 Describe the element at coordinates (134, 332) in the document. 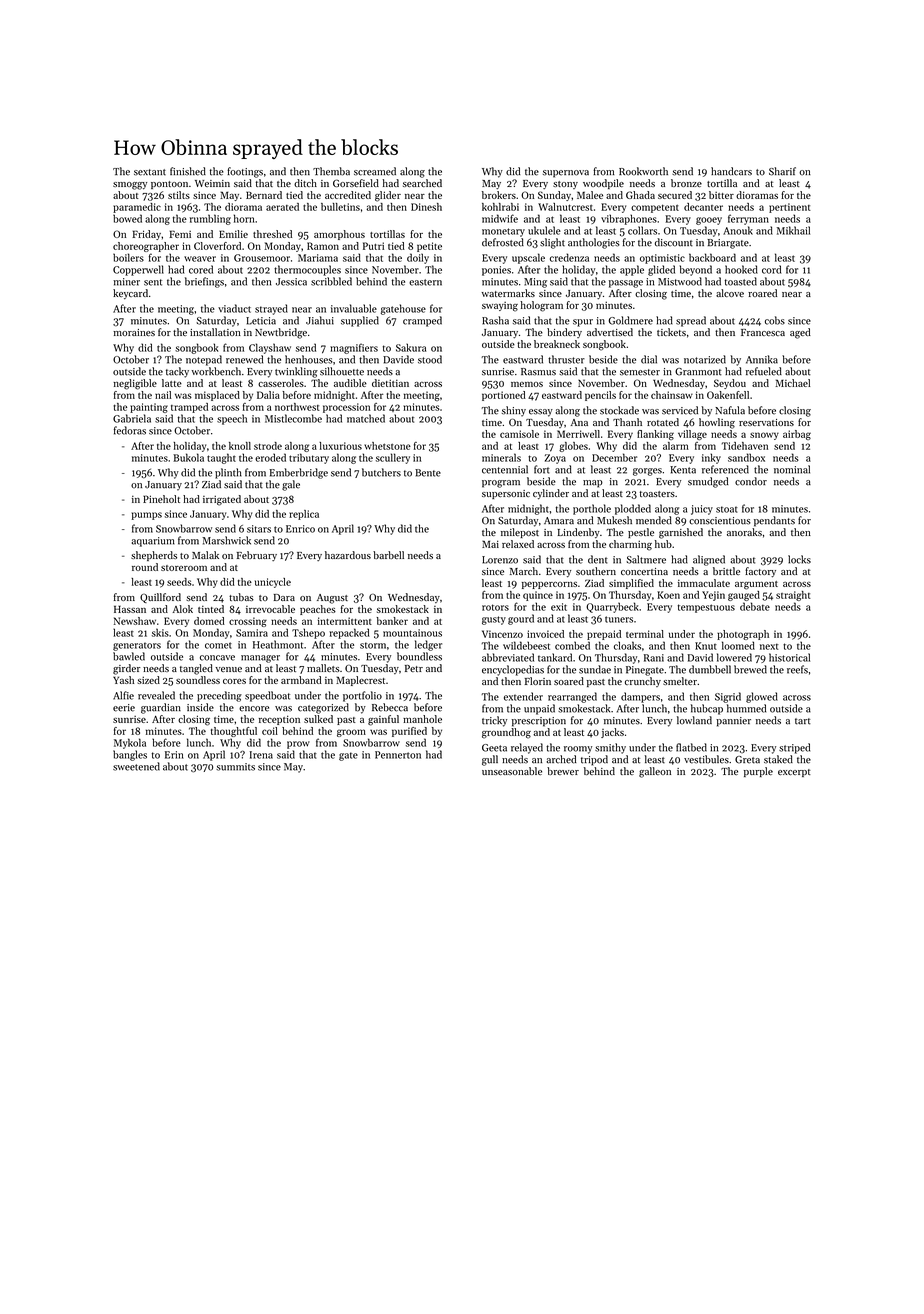

I see `moraines` at that location.
